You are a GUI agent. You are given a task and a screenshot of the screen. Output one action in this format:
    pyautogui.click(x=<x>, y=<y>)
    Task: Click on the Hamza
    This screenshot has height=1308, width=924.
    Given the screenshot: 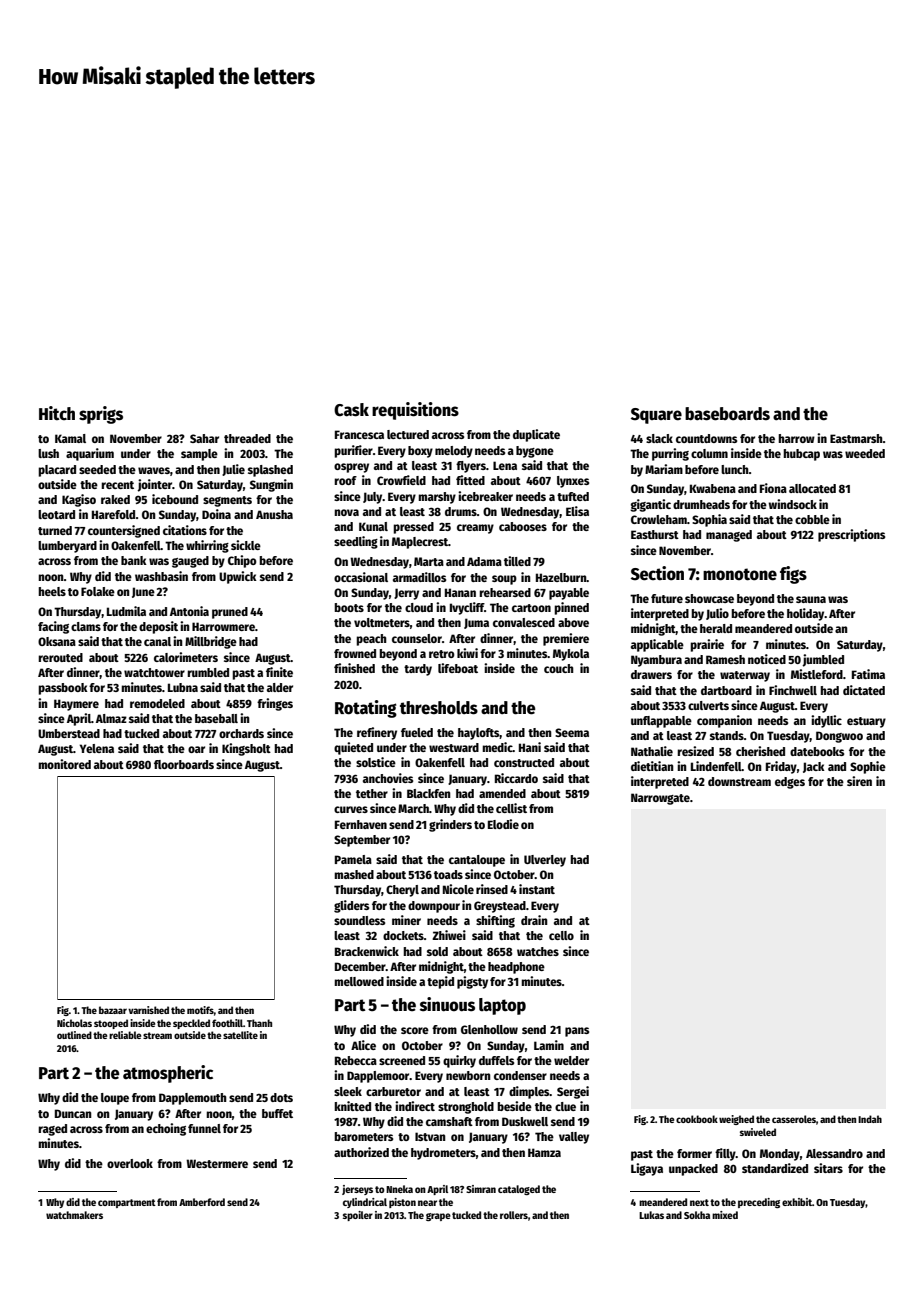 What is the action you would take?
    pyautogui.click(x=544, y=1152)
